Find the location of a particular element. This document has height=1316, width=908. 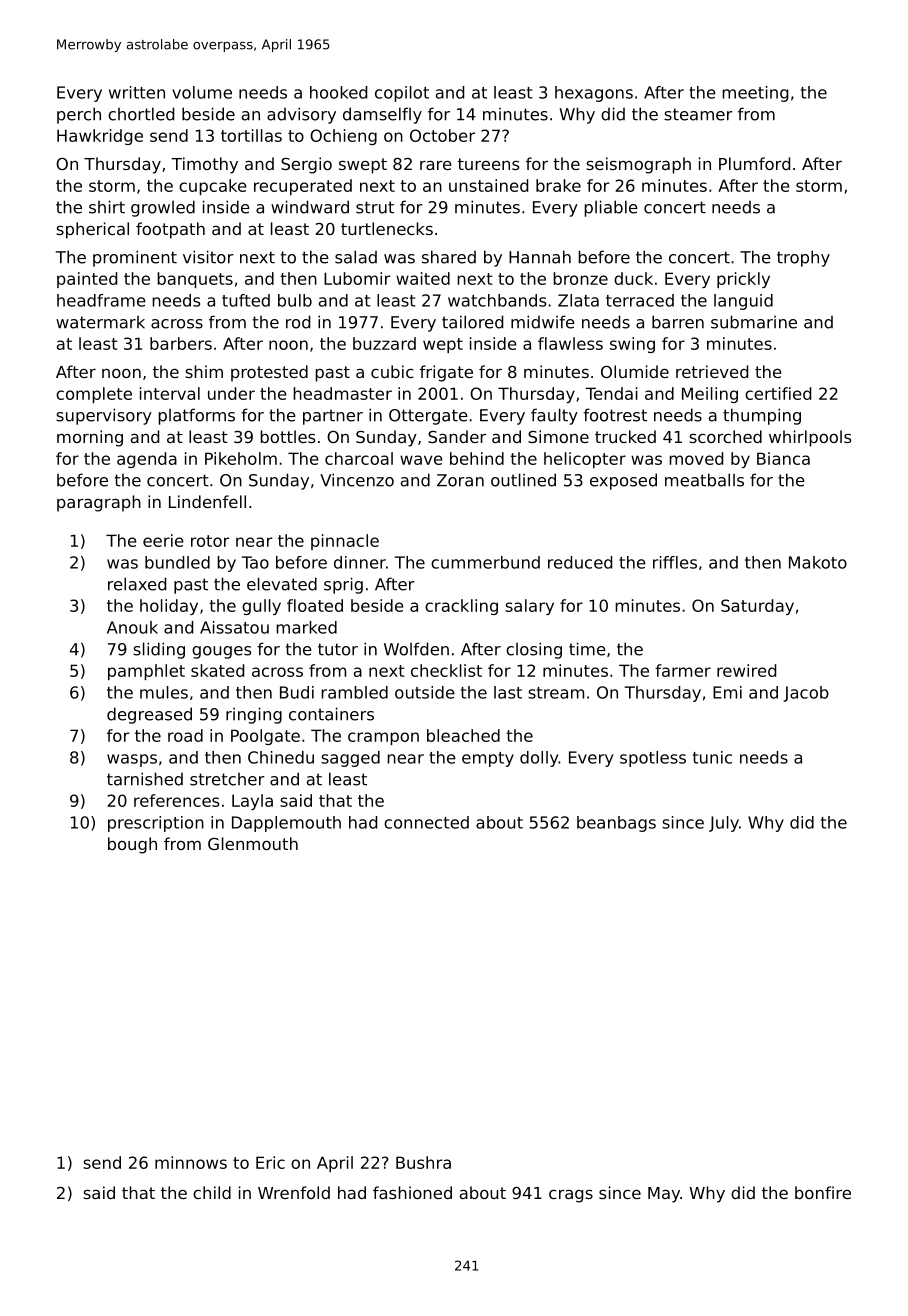

tarnished is located at coordinates (145, 779).
